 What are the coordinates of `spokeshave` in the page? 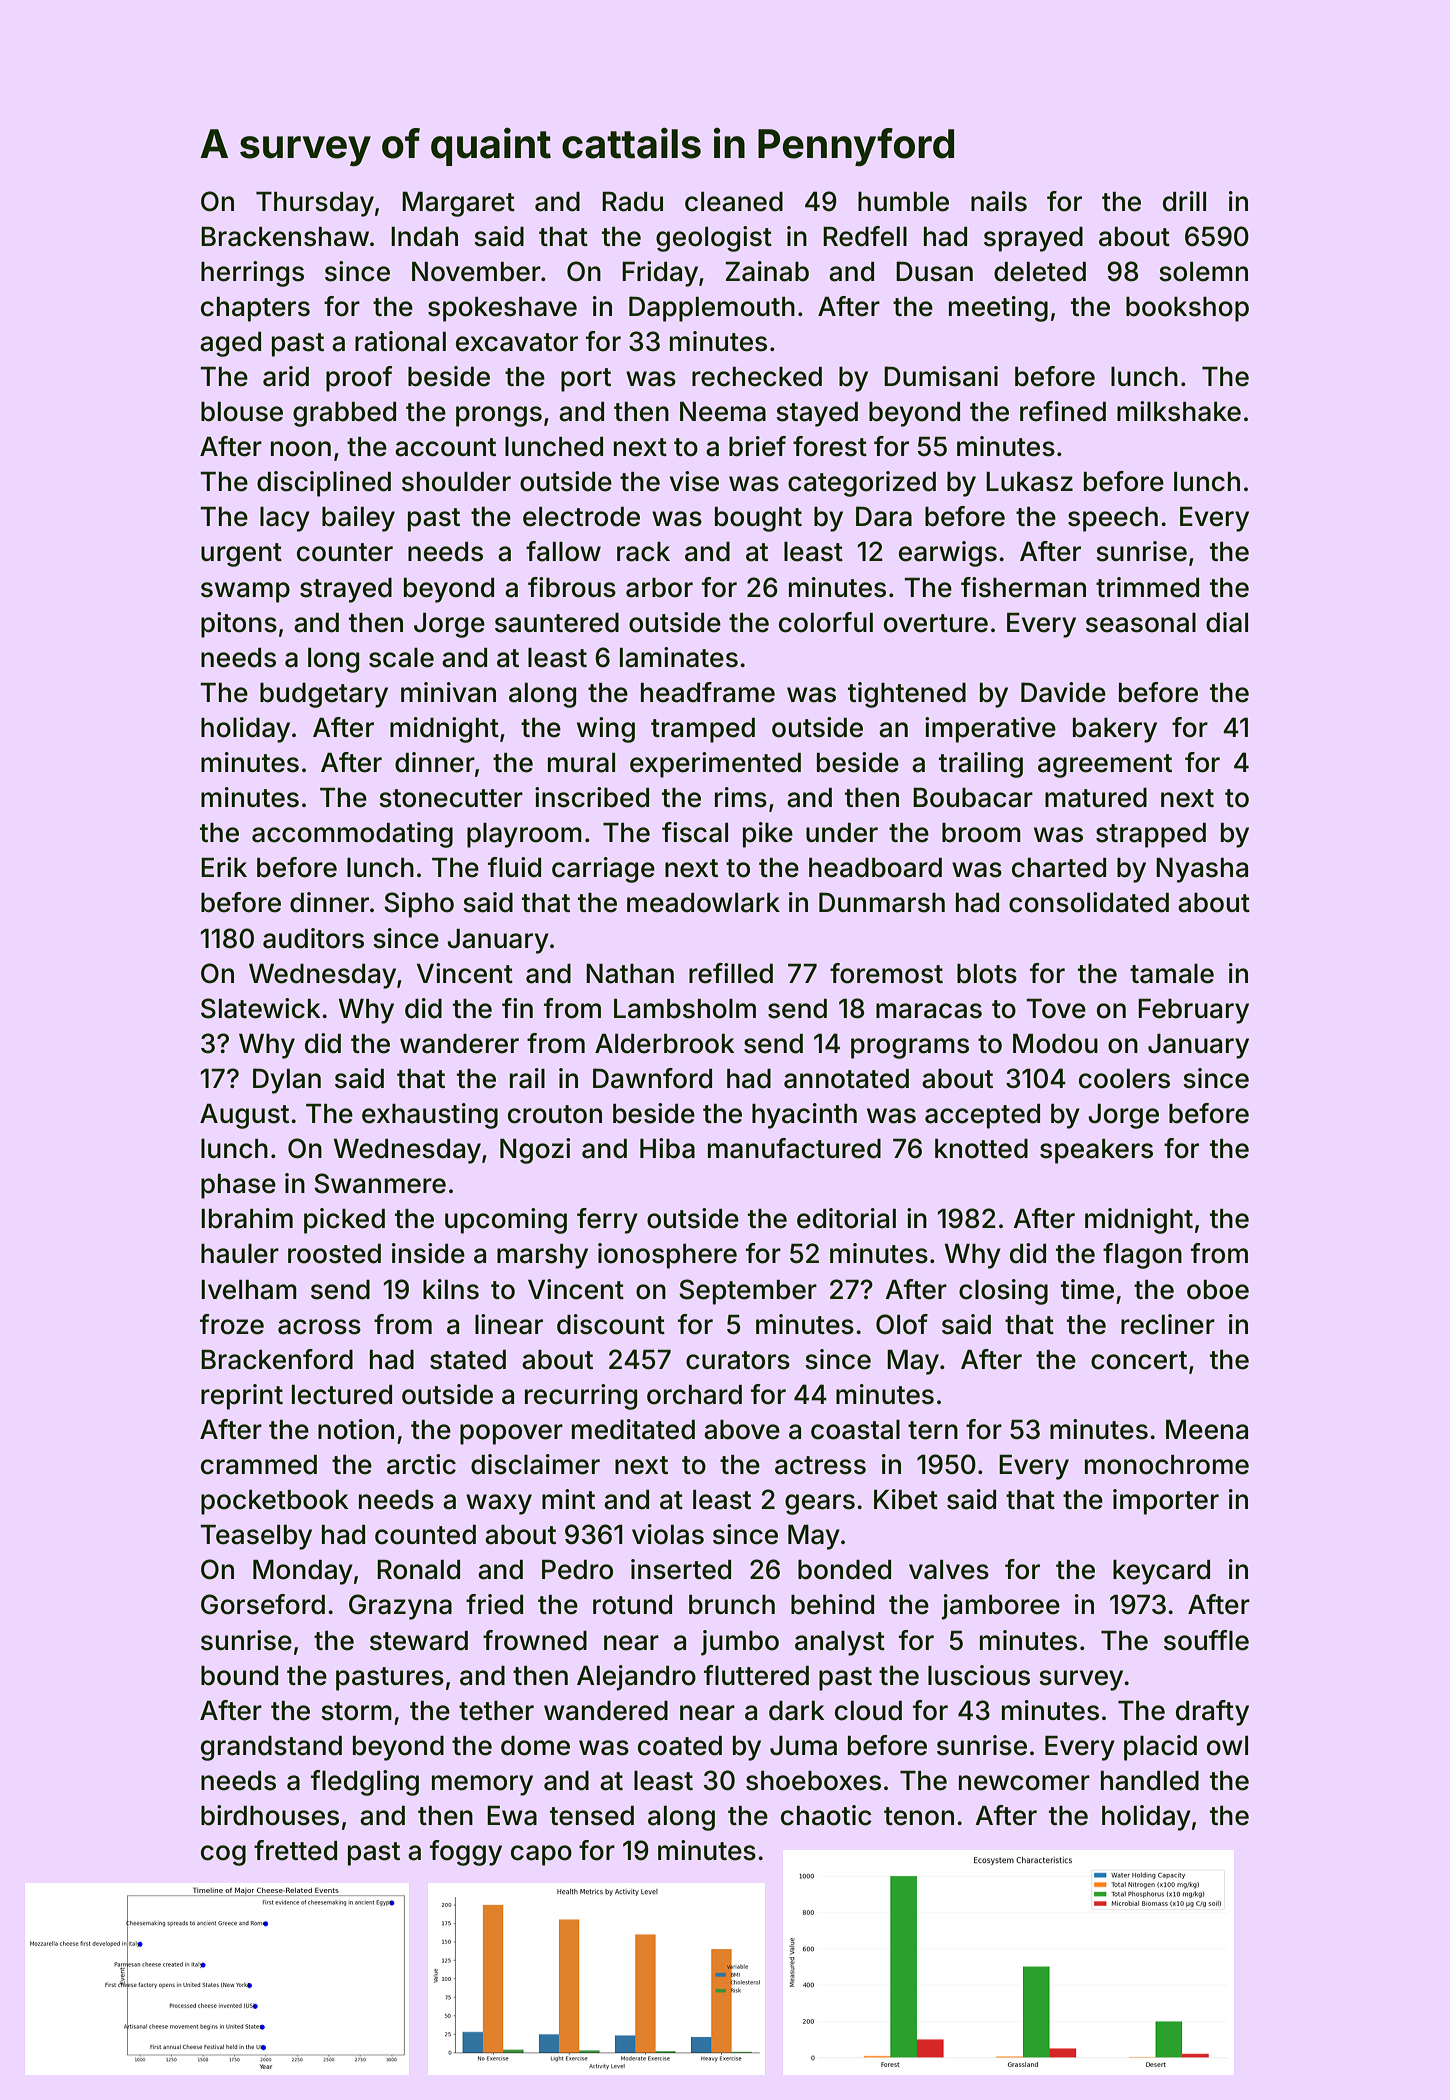 It's located at (502, 309).
